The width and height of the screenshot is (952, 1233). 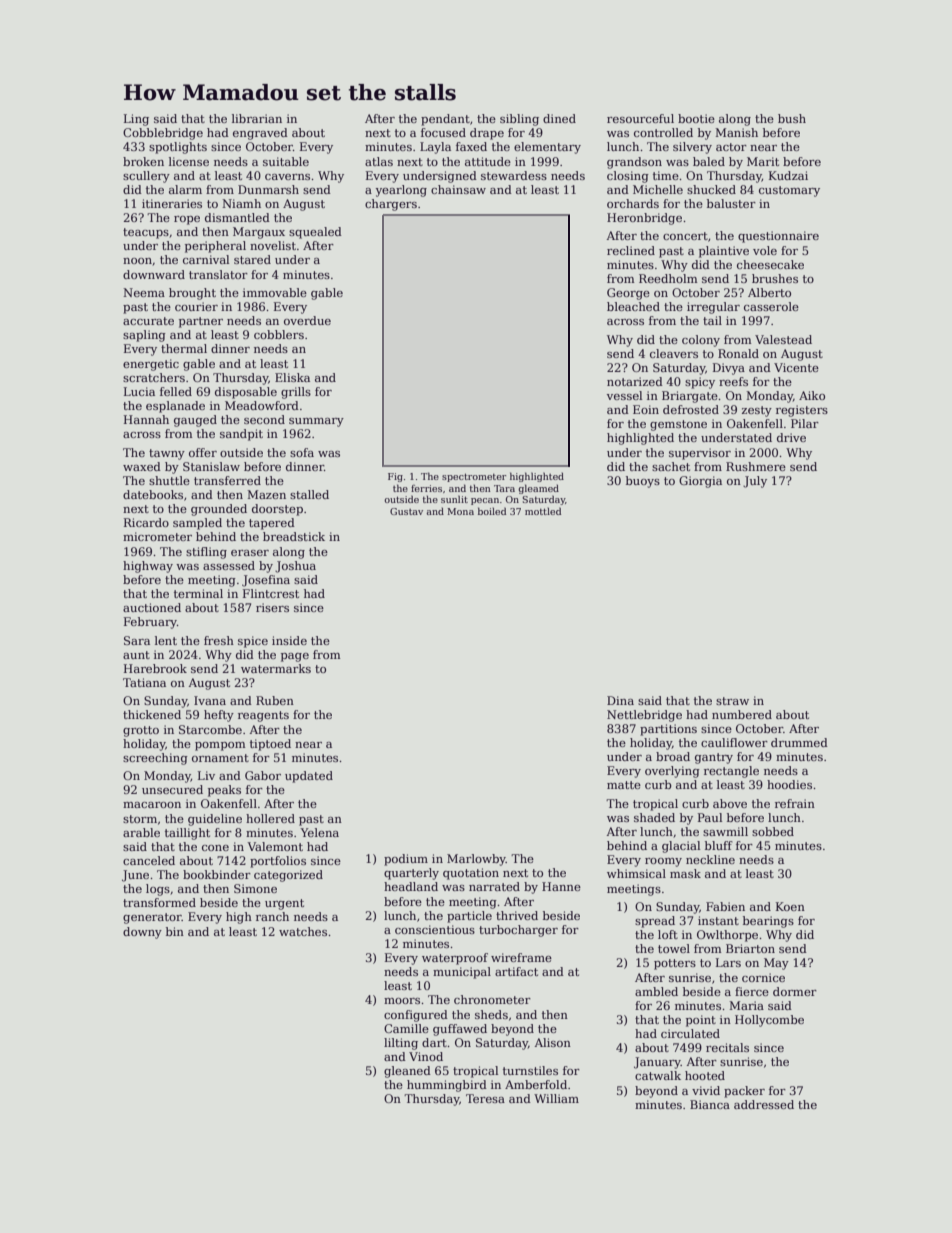 What do you see at coordinates (799, 742) in the screenshot?
I see `drummed` at bounding box center [799, 742].
